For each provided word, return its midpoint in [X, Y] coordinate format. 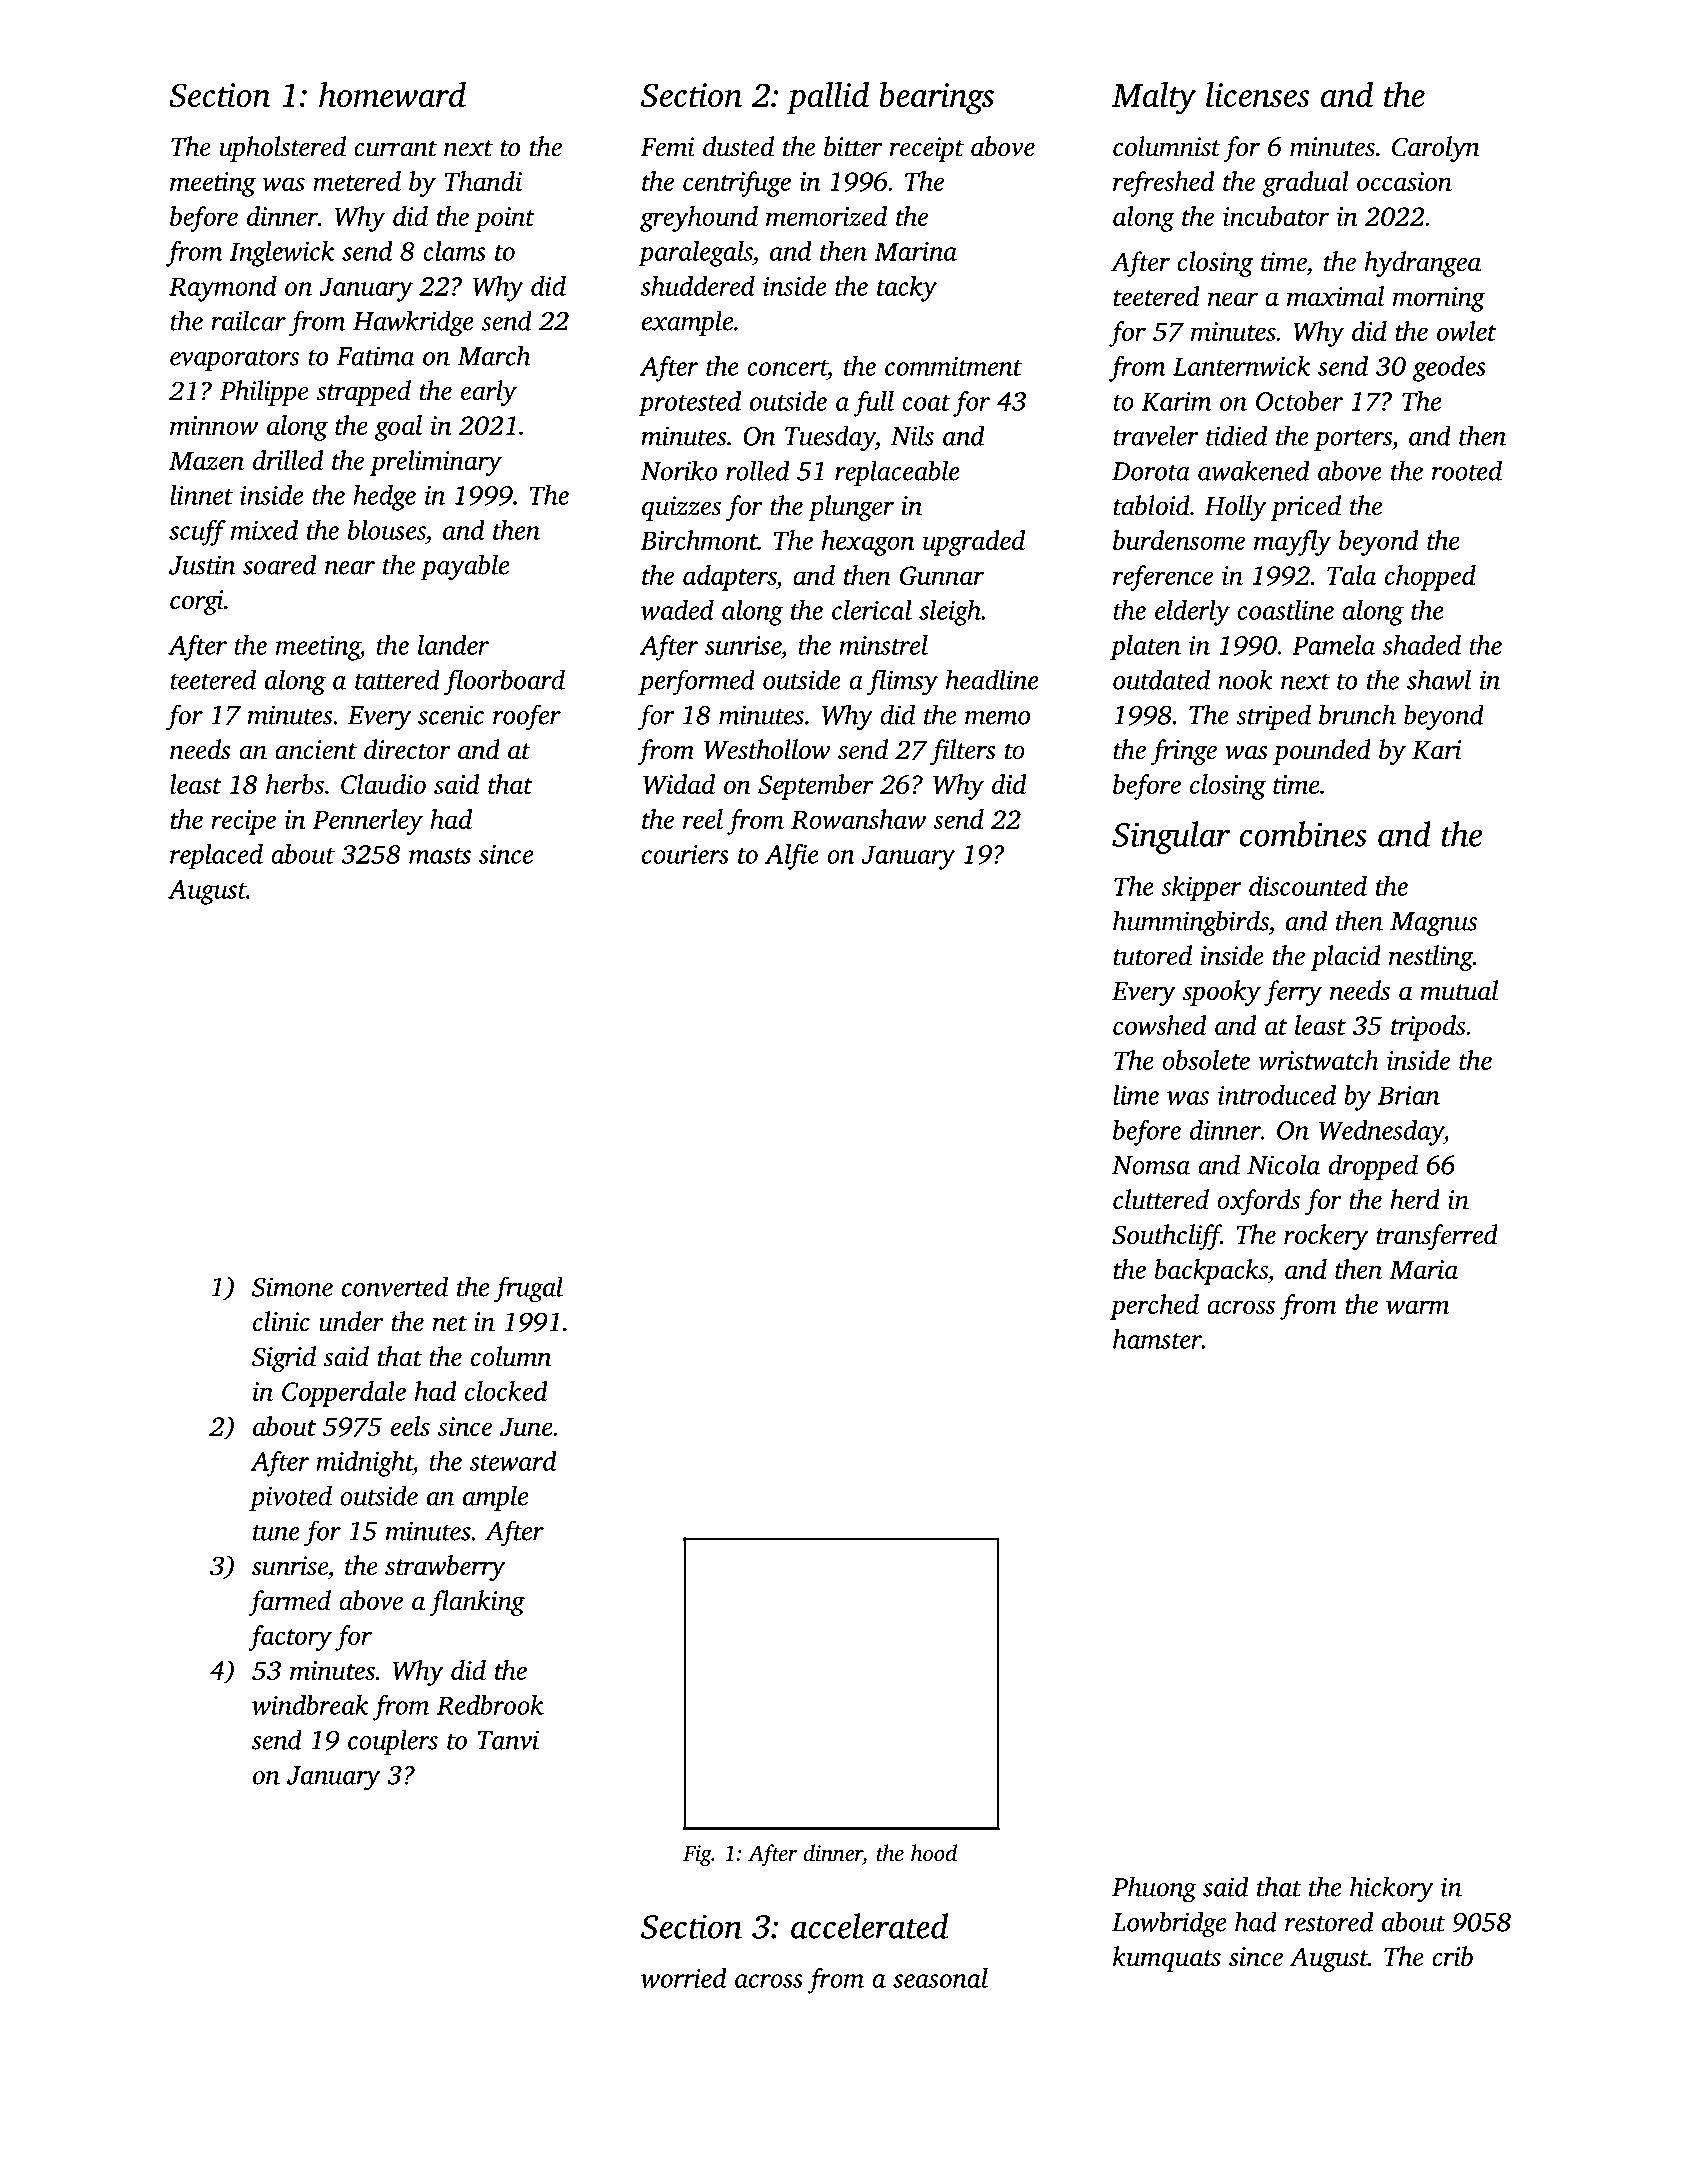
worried [684, 1978]
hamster [1157, 1339]
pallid [827, 98]
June [526, 1427]
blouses [387, 530]
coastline [1285, 610]
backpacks [1211, 1272]
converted [395, 1286]
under [351, 1321]
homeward [392, 94]
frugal [528, 1289]
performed [696, 682]
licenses [1257, 94]
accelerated [869, 1926]
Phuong [1154, 1889]
